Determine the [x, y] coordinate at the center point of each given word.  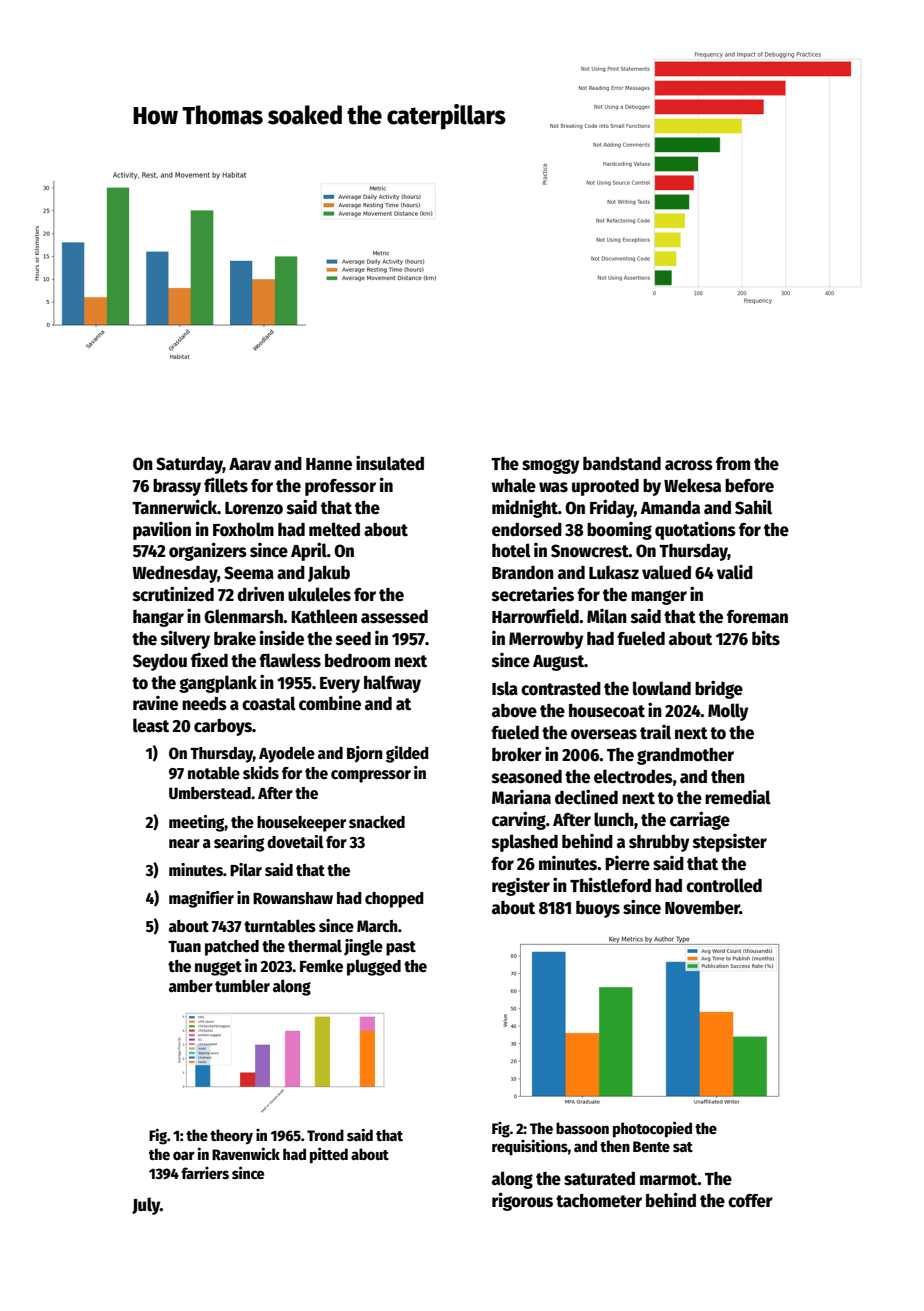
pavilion [162, 530]
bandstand [622, 464]
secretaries [533, 594]
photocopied [652, 1129]
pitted [329, 1155]
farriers [205, 1173]
